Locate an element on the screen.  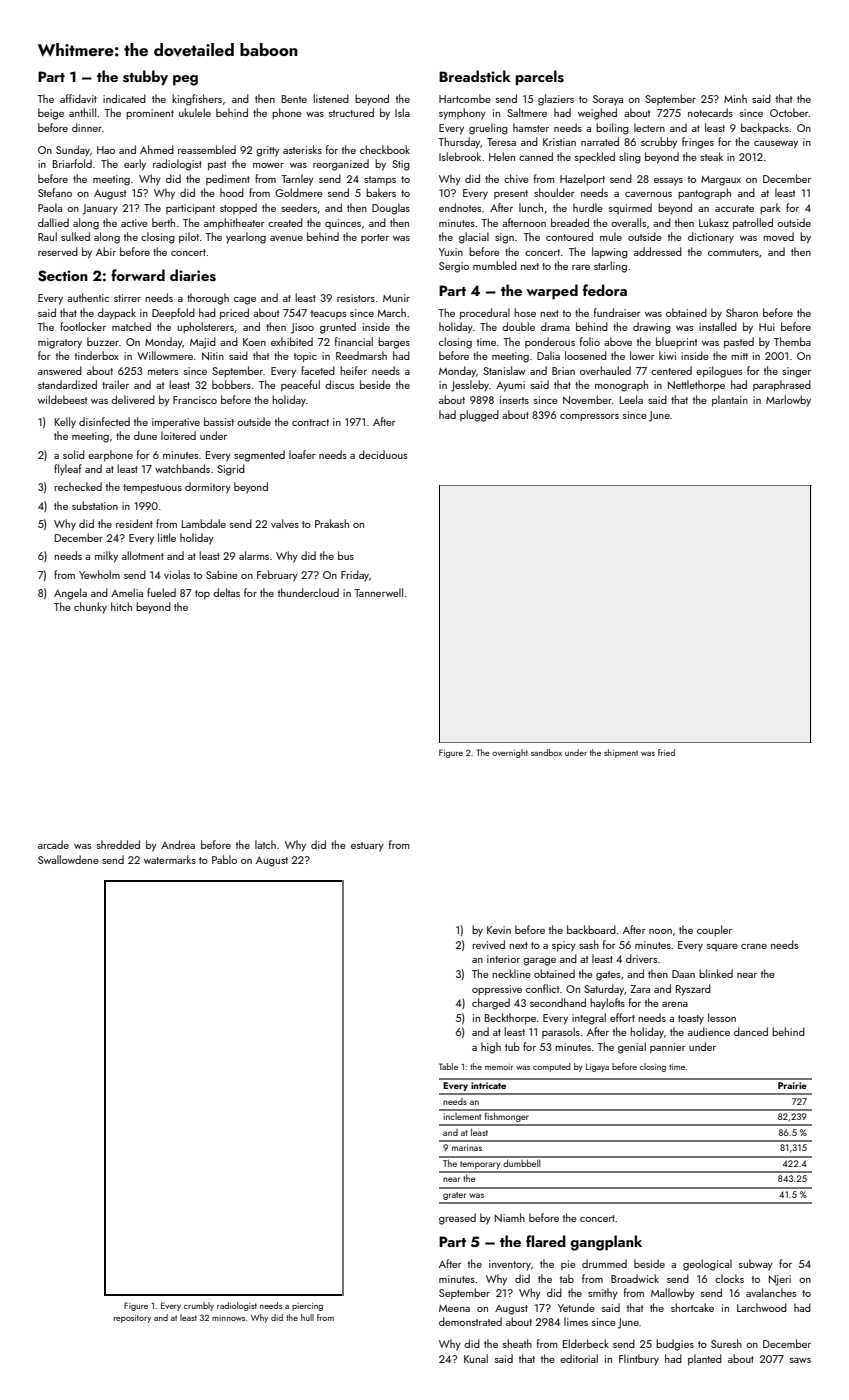
compressors is located at coordinates (589, 417).
